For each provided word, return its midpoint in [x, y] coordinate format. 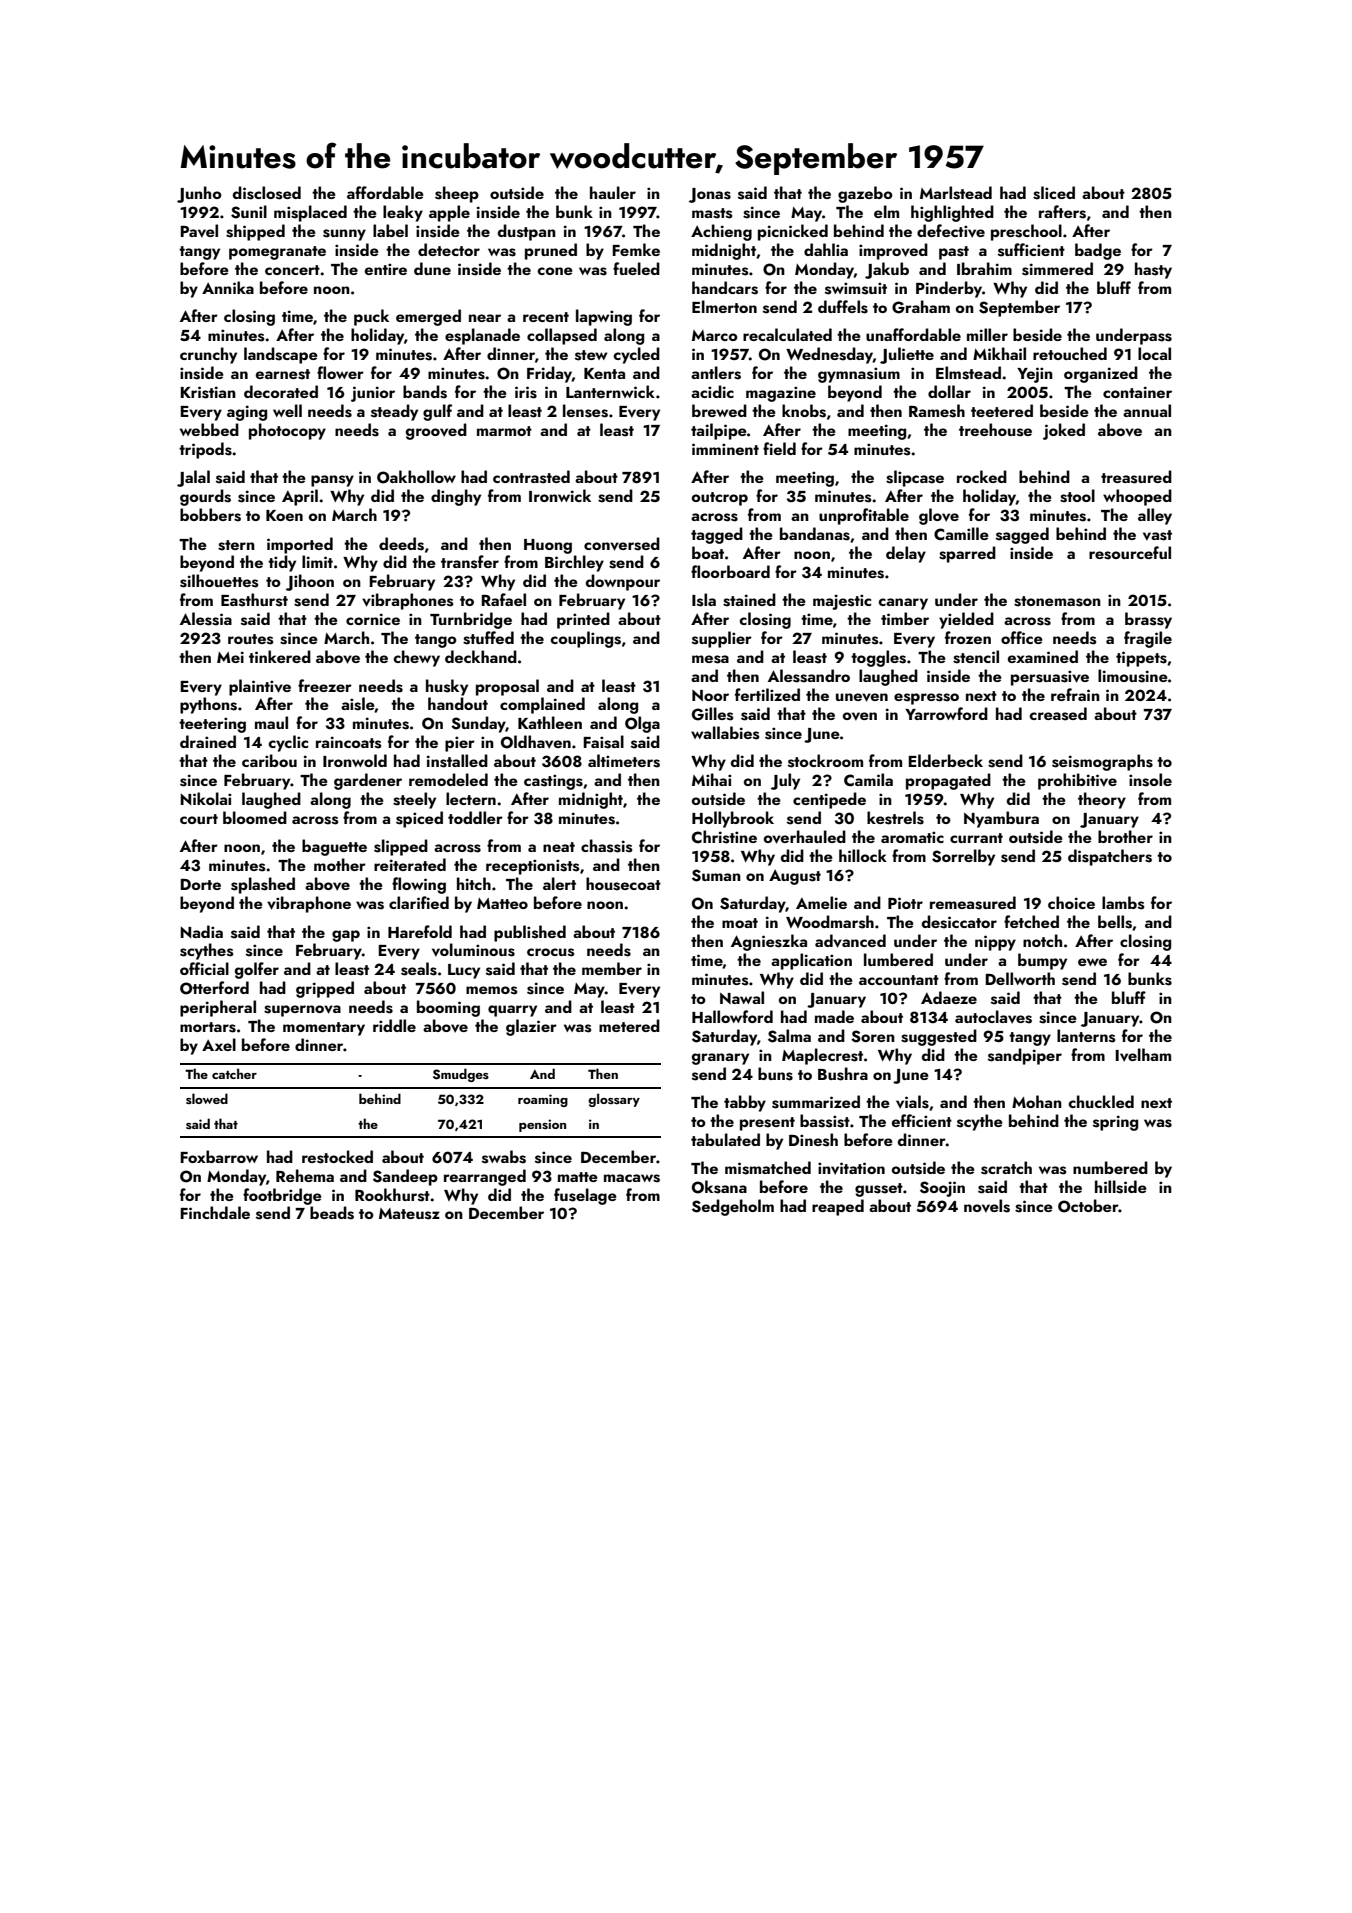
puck [371, 317]
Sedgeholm [733, 1207]
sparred [967, 554]
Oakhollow [416, 477]
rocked [982, 476]
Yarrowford [946, 713]
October [1088, 1206]
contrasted [531, 477]
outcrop [720, 499]
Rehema [305, 1175]
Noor [710, 695]
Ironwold [355, 760]
